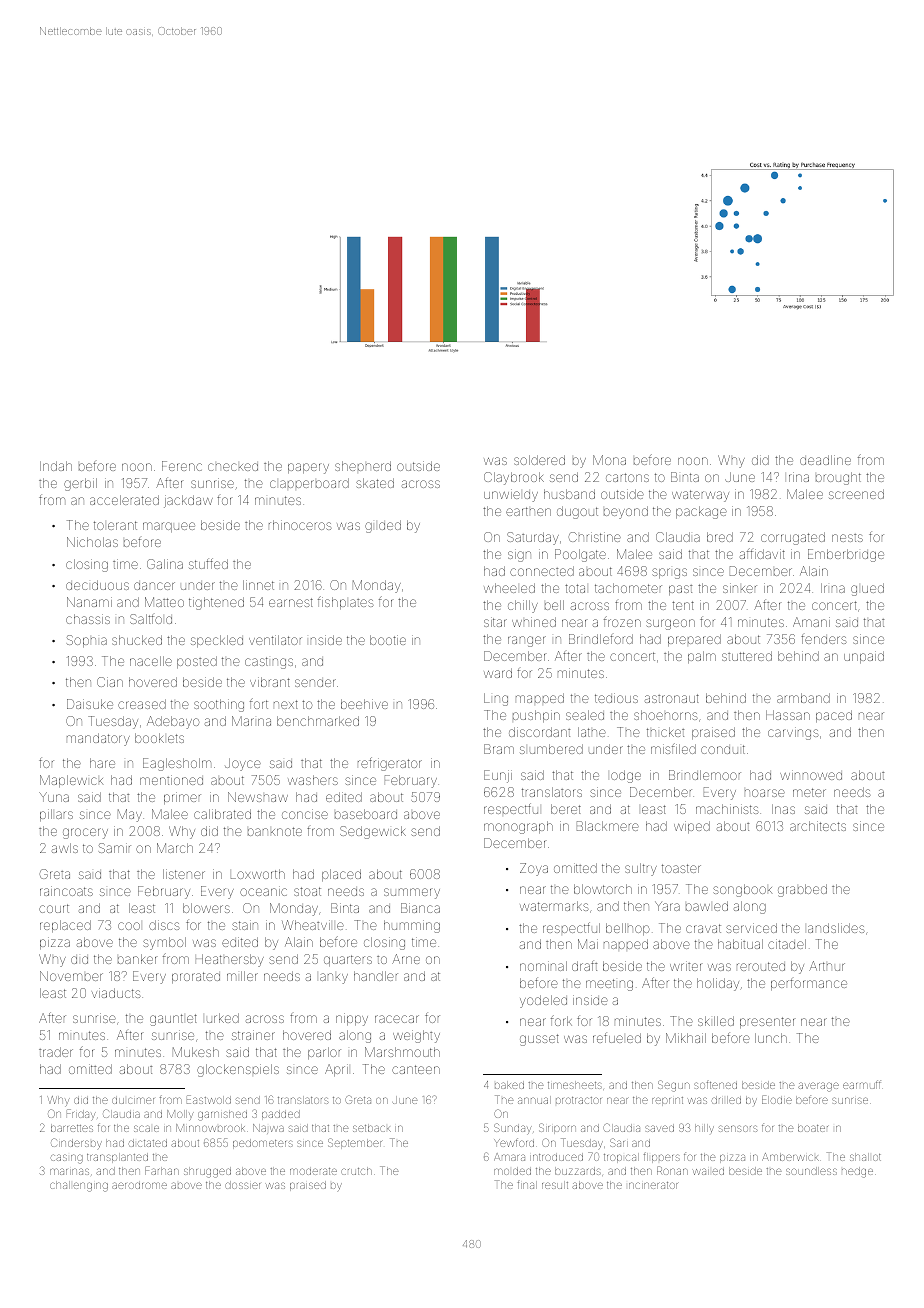 This document has width=924, height=1308. Describe the element at coordinates (825, 460) in the document. I see `deadline` at that location.
